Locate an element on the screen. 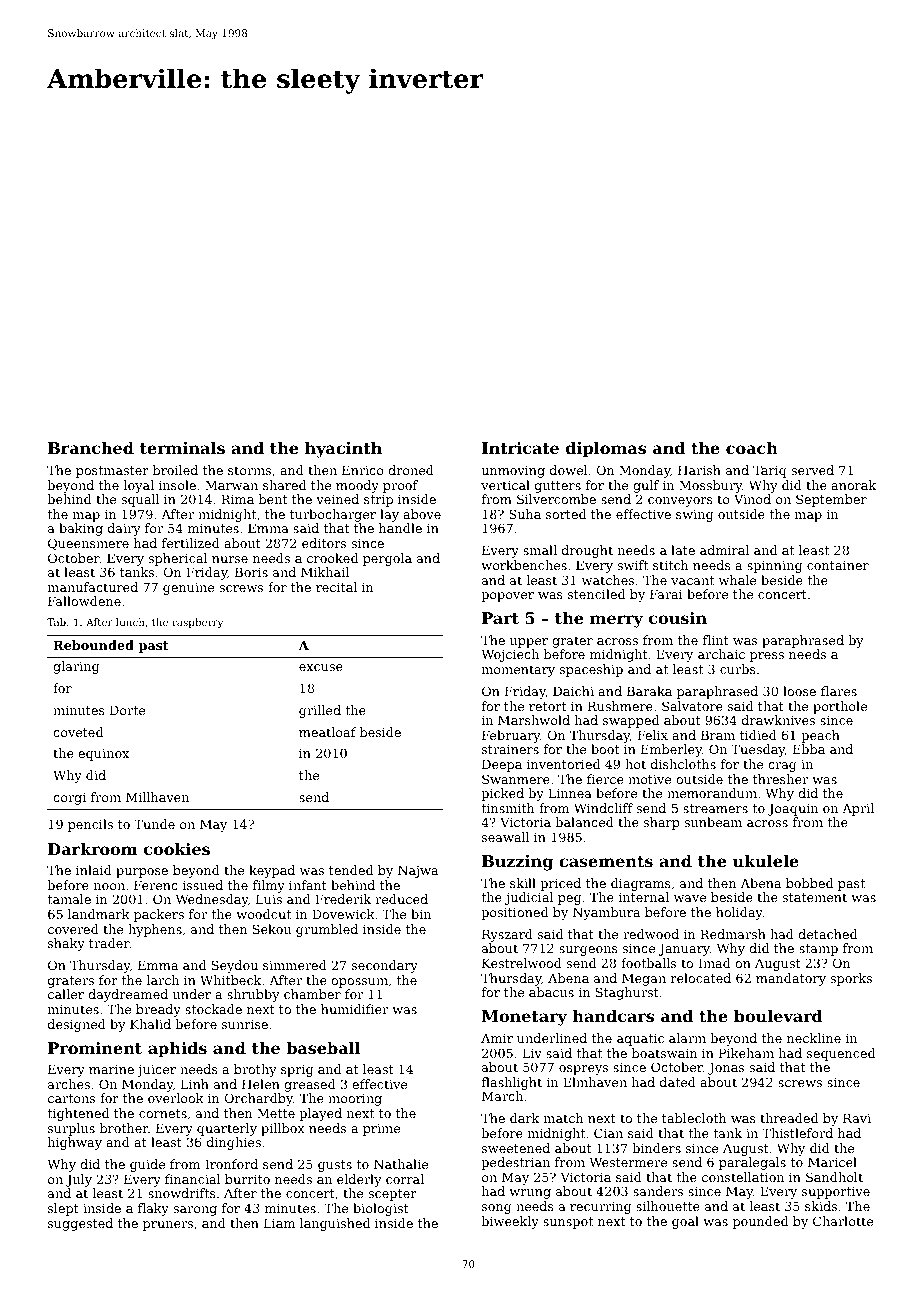 The width and height of the screenshot is (924, 1308). Branched is located at coordinates (91, 448).
